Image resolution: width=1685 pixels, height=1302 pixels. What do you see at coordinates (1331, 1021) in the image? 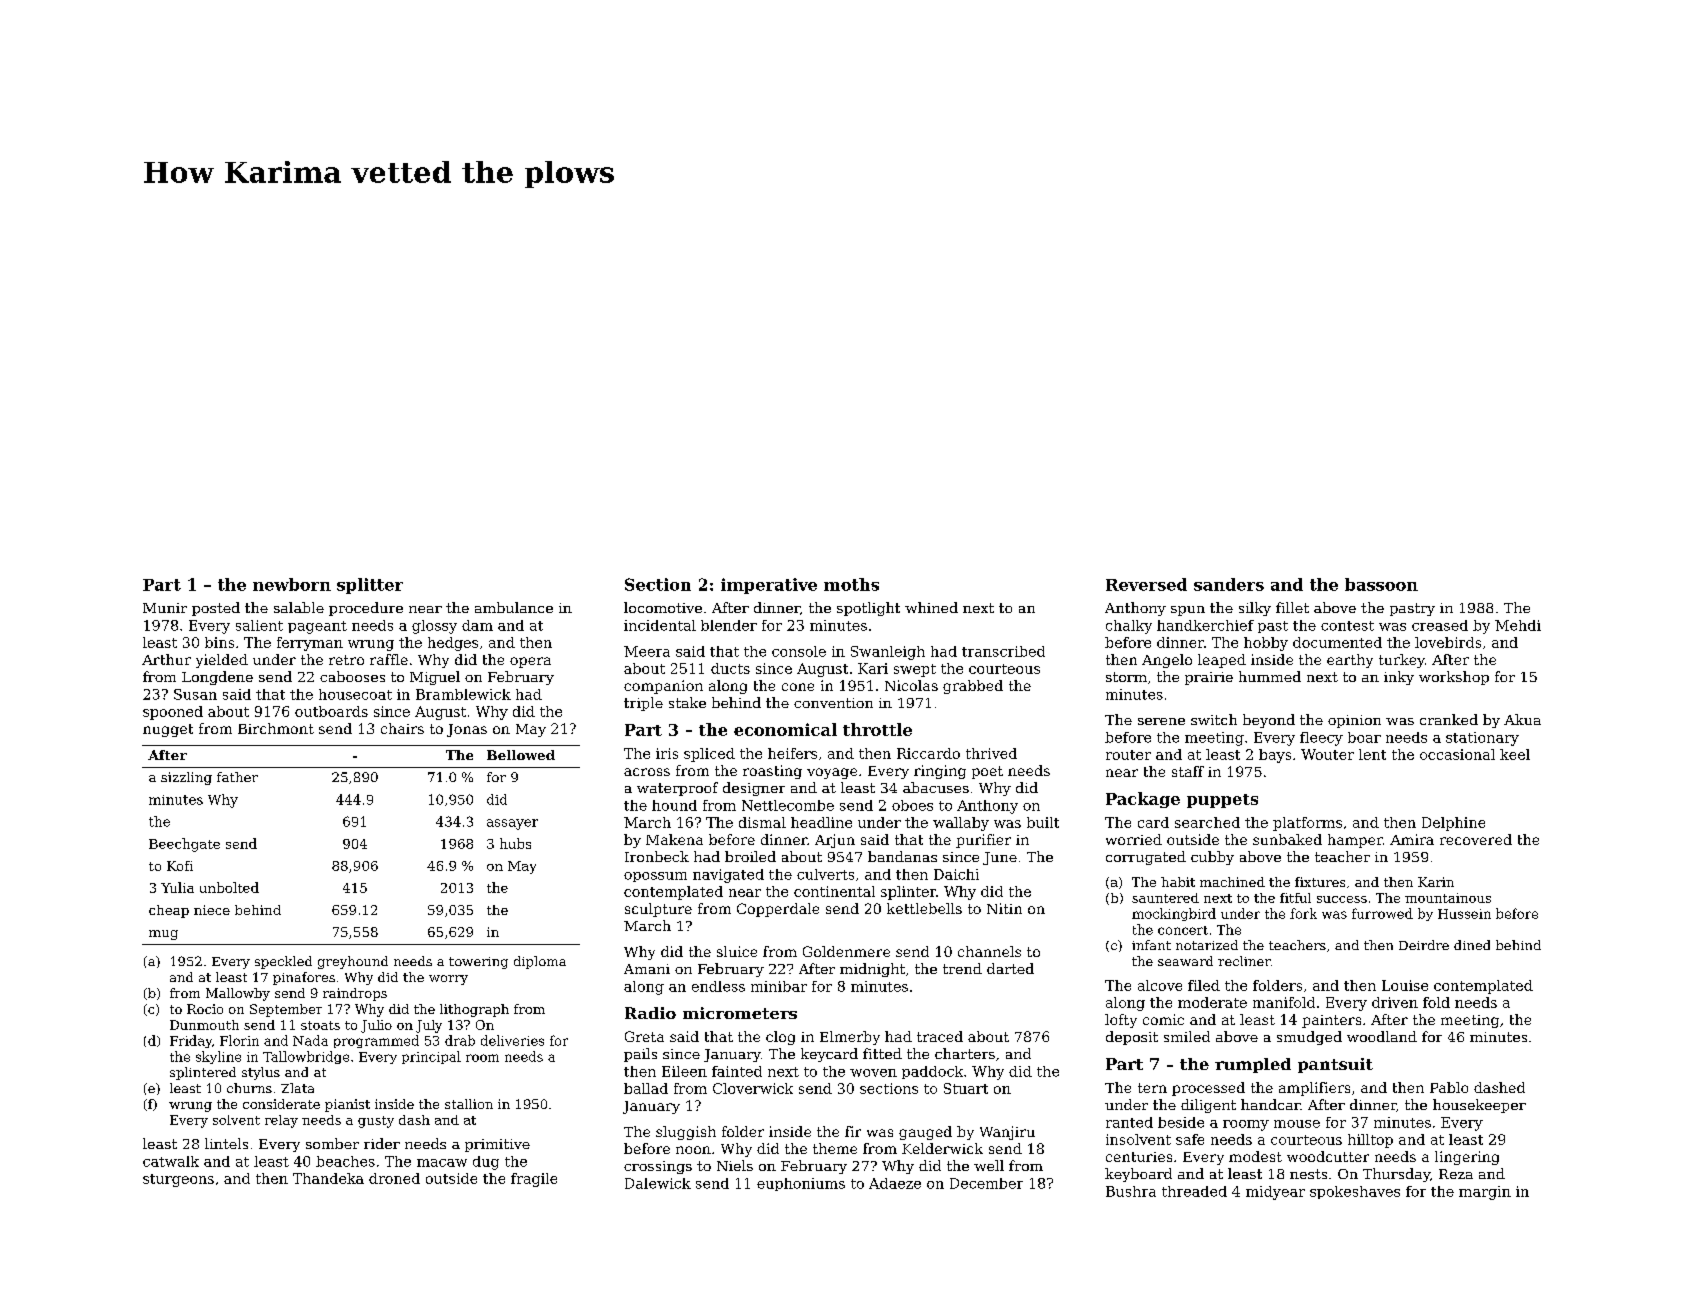
I see `painters` at bounding box center [1331, 1021].
